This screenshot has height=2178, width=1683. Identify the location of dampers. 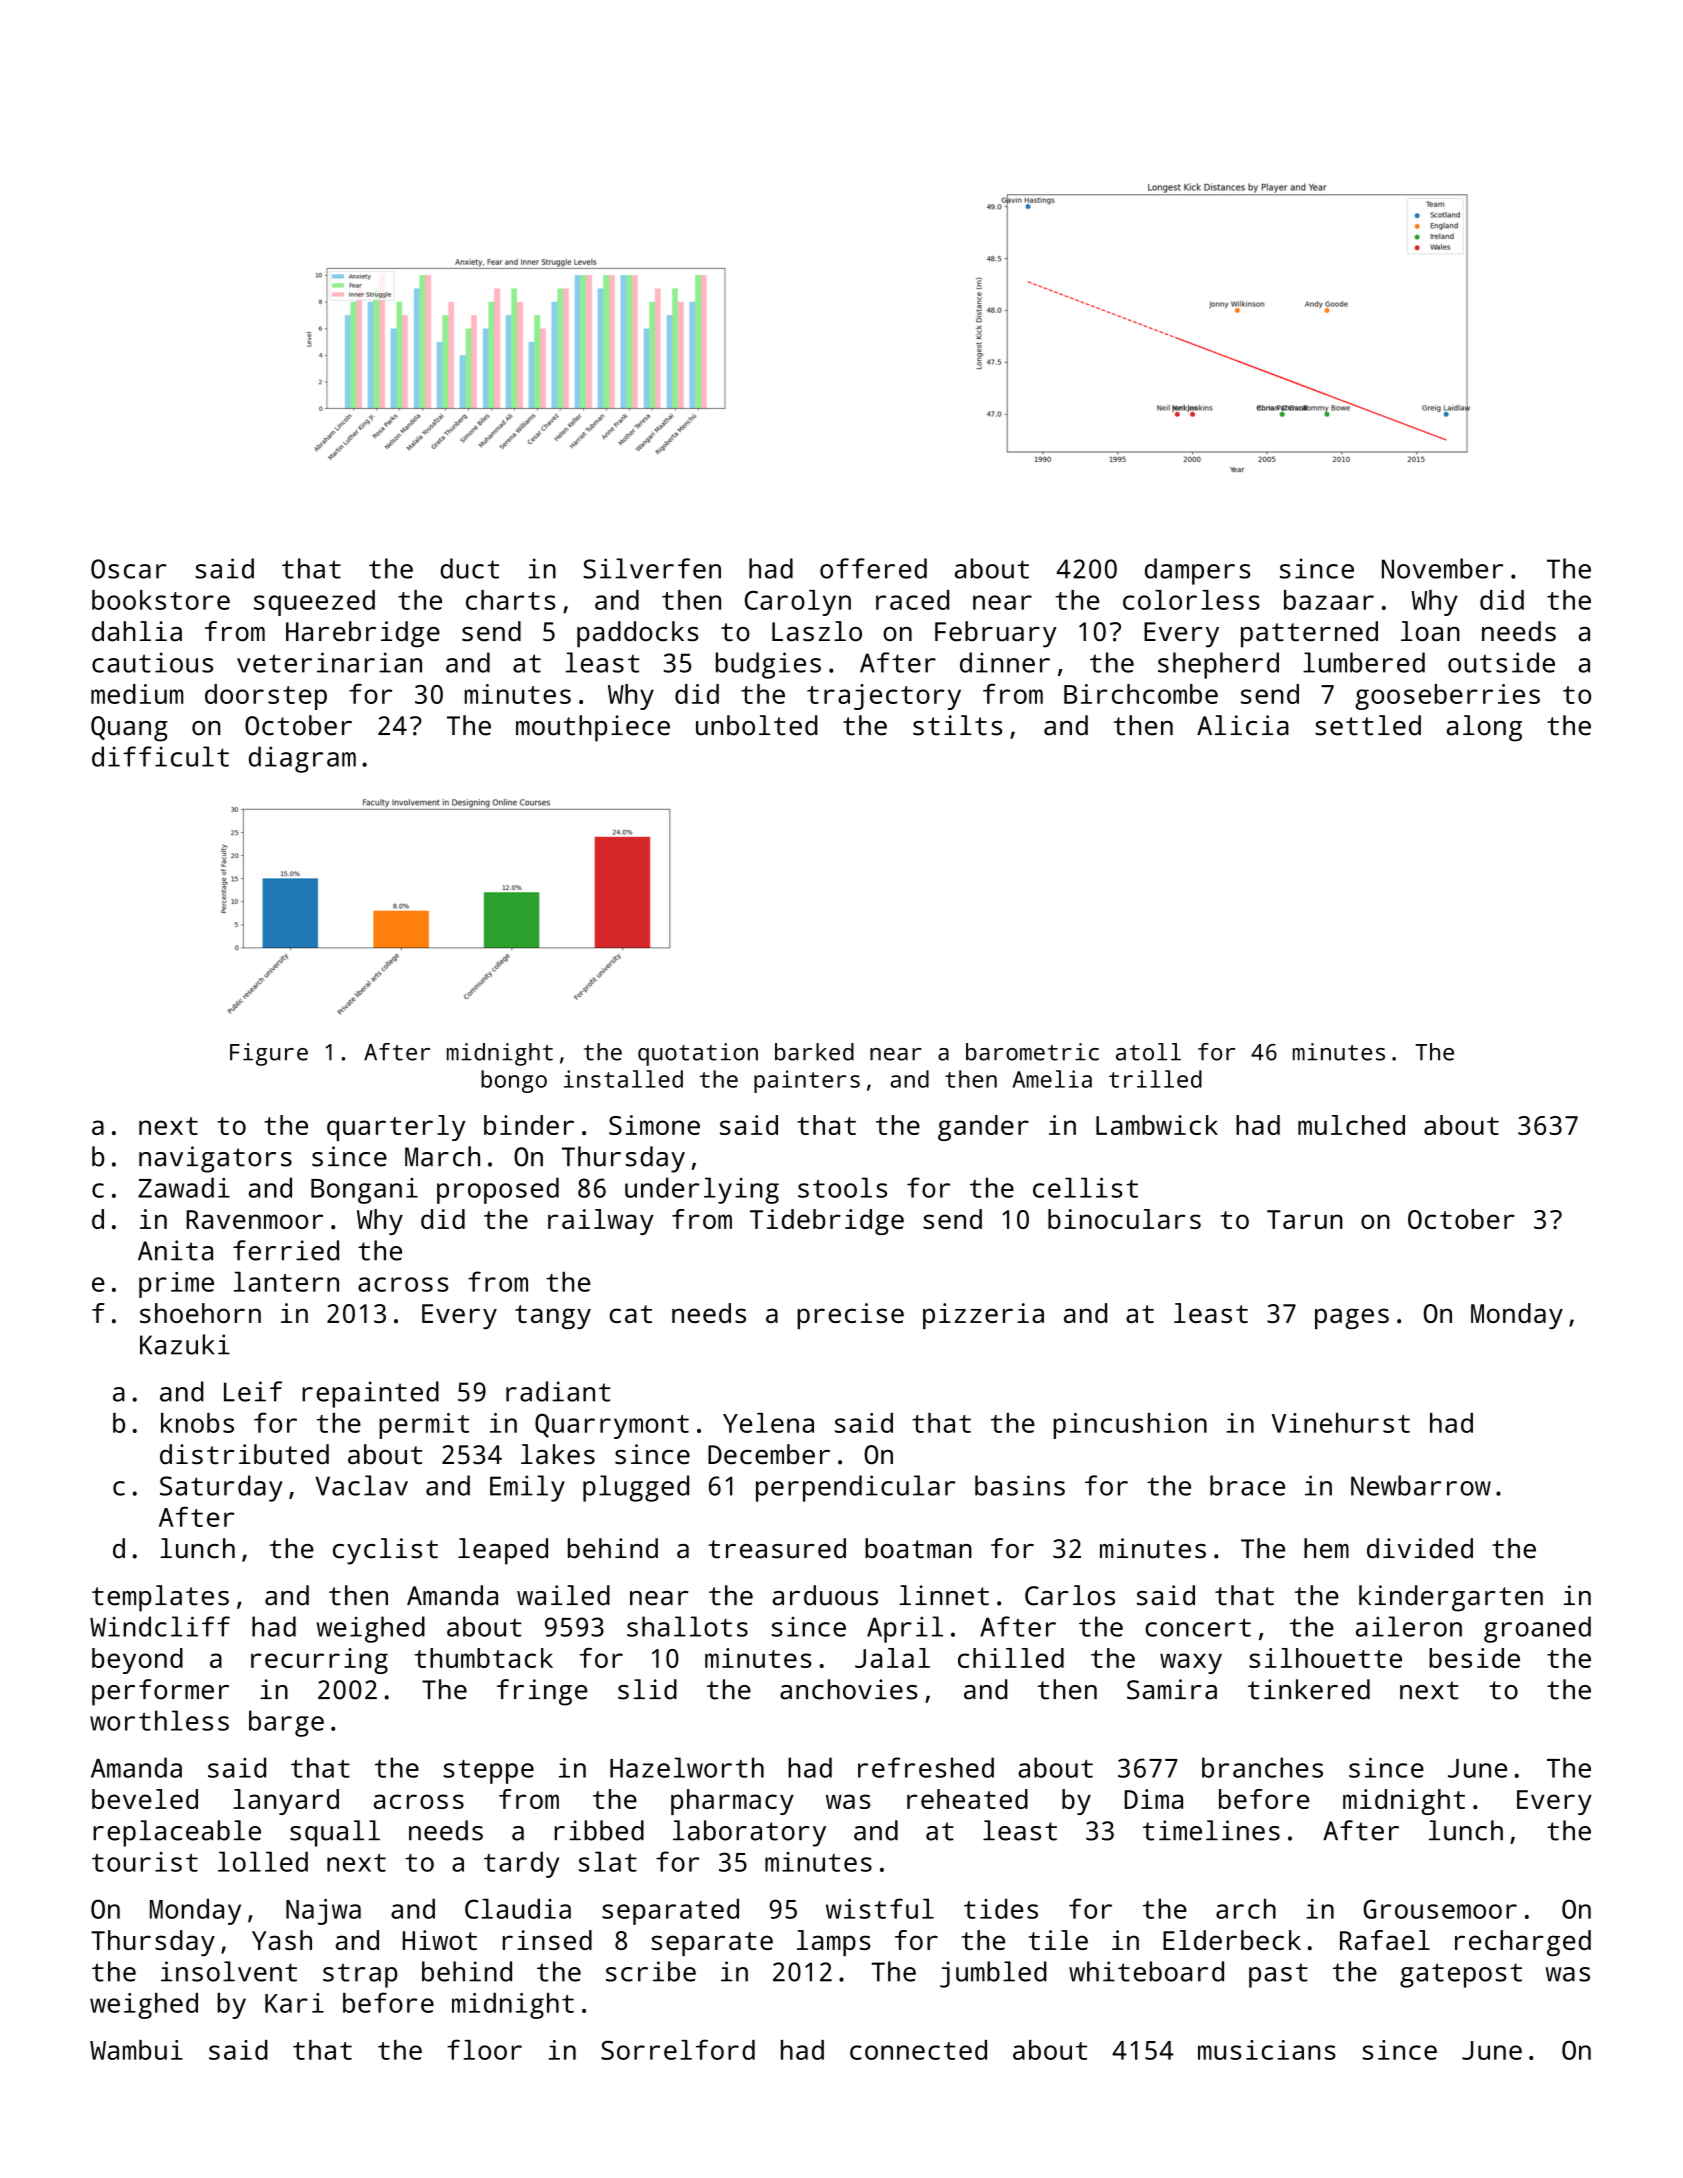
(1197, 571).
